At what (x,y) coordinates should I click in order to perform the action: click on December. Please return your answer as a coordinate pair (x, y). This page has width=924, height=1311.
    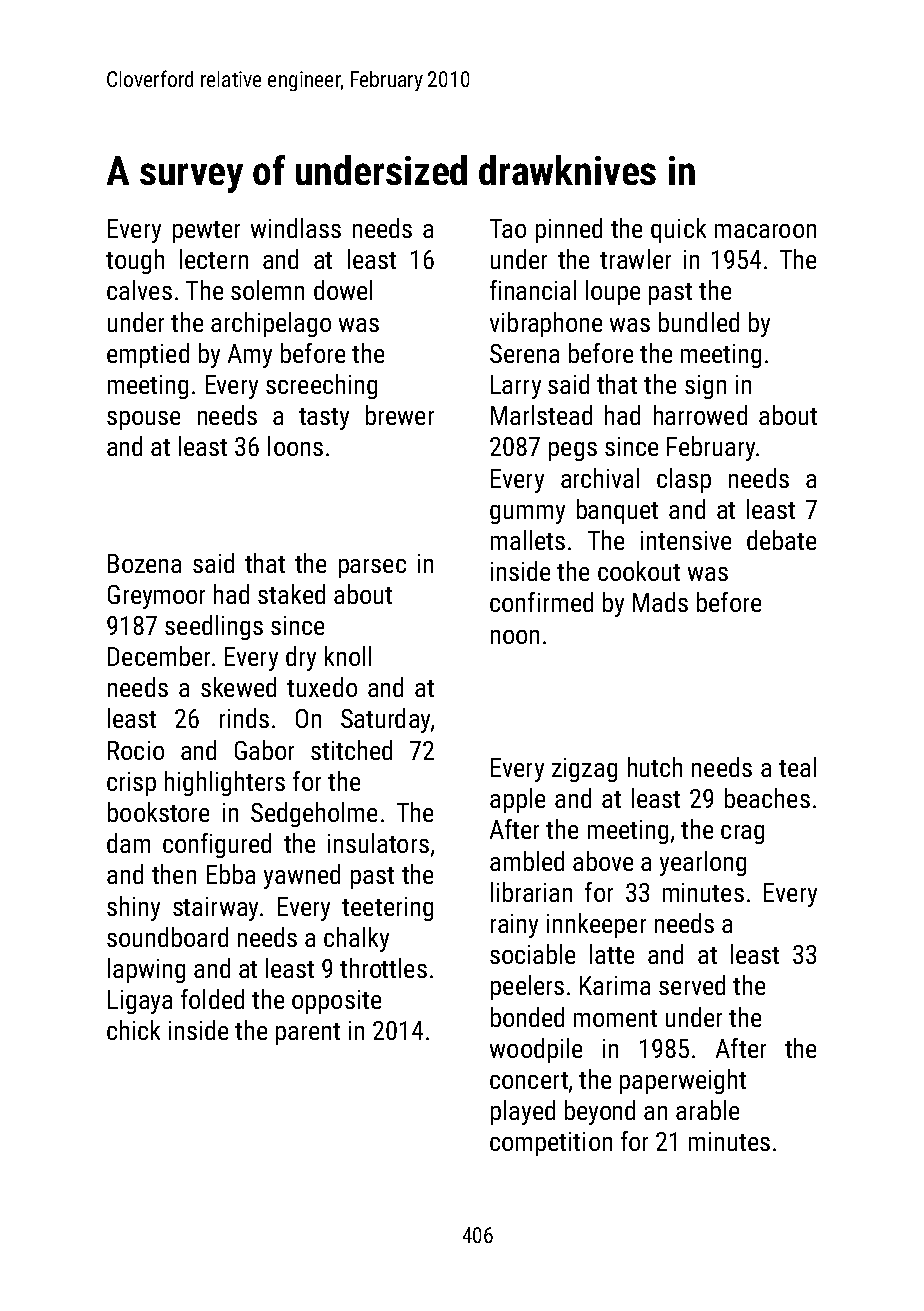
    Looking at the image, I should click on (159, 656).
